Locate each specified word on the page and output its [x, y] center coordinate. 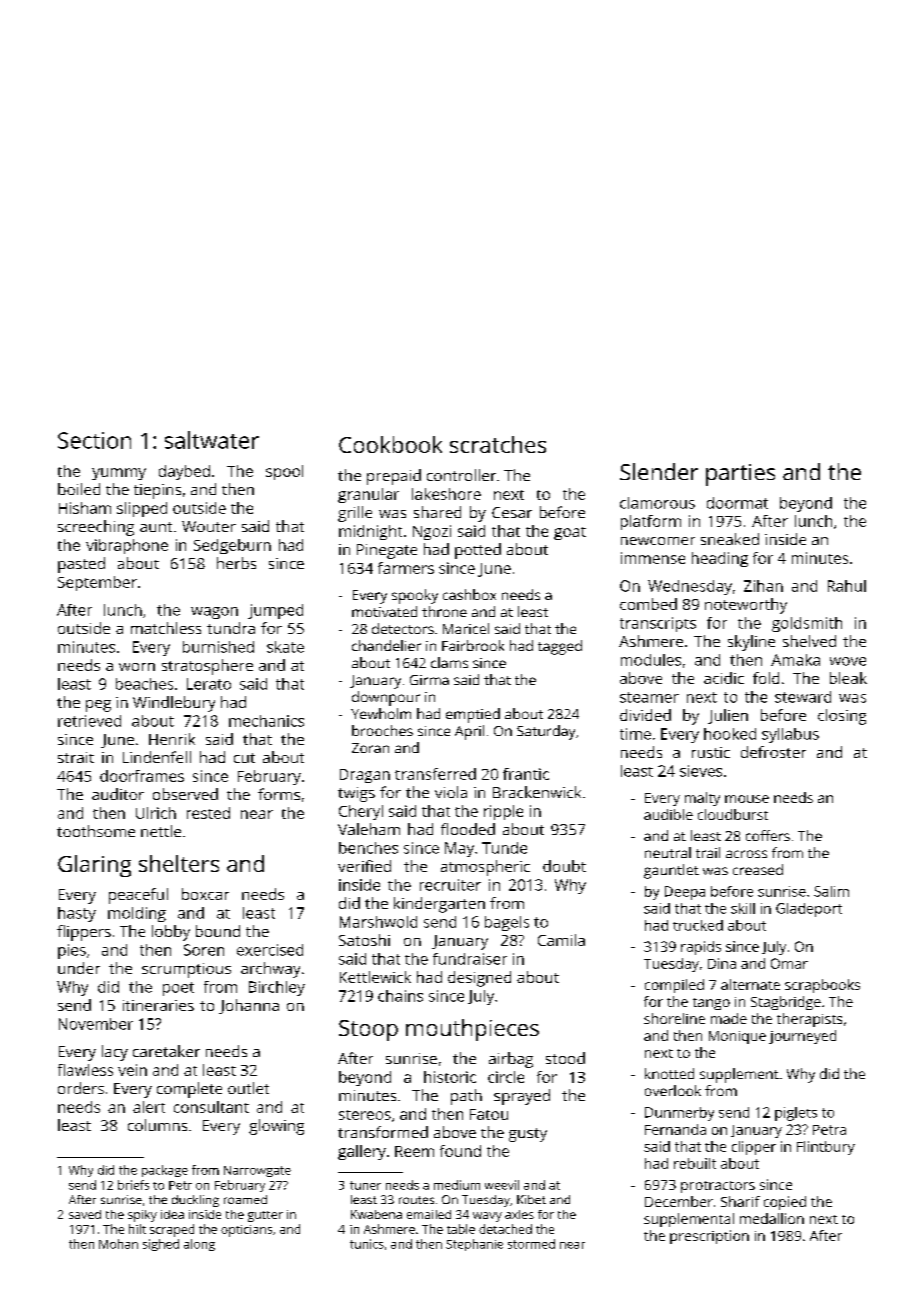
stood [565, 1058]
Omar [789, 963]
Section [94, 440]
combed [648, 604]
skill [743, 908]
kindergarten [439, 905]
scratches [498, 444]
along [199, 1245]
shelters [179, 863]
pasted [81, 565]
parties [740, 475]
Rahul [847, 586]
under [79, 968]
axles [519, 1214]
